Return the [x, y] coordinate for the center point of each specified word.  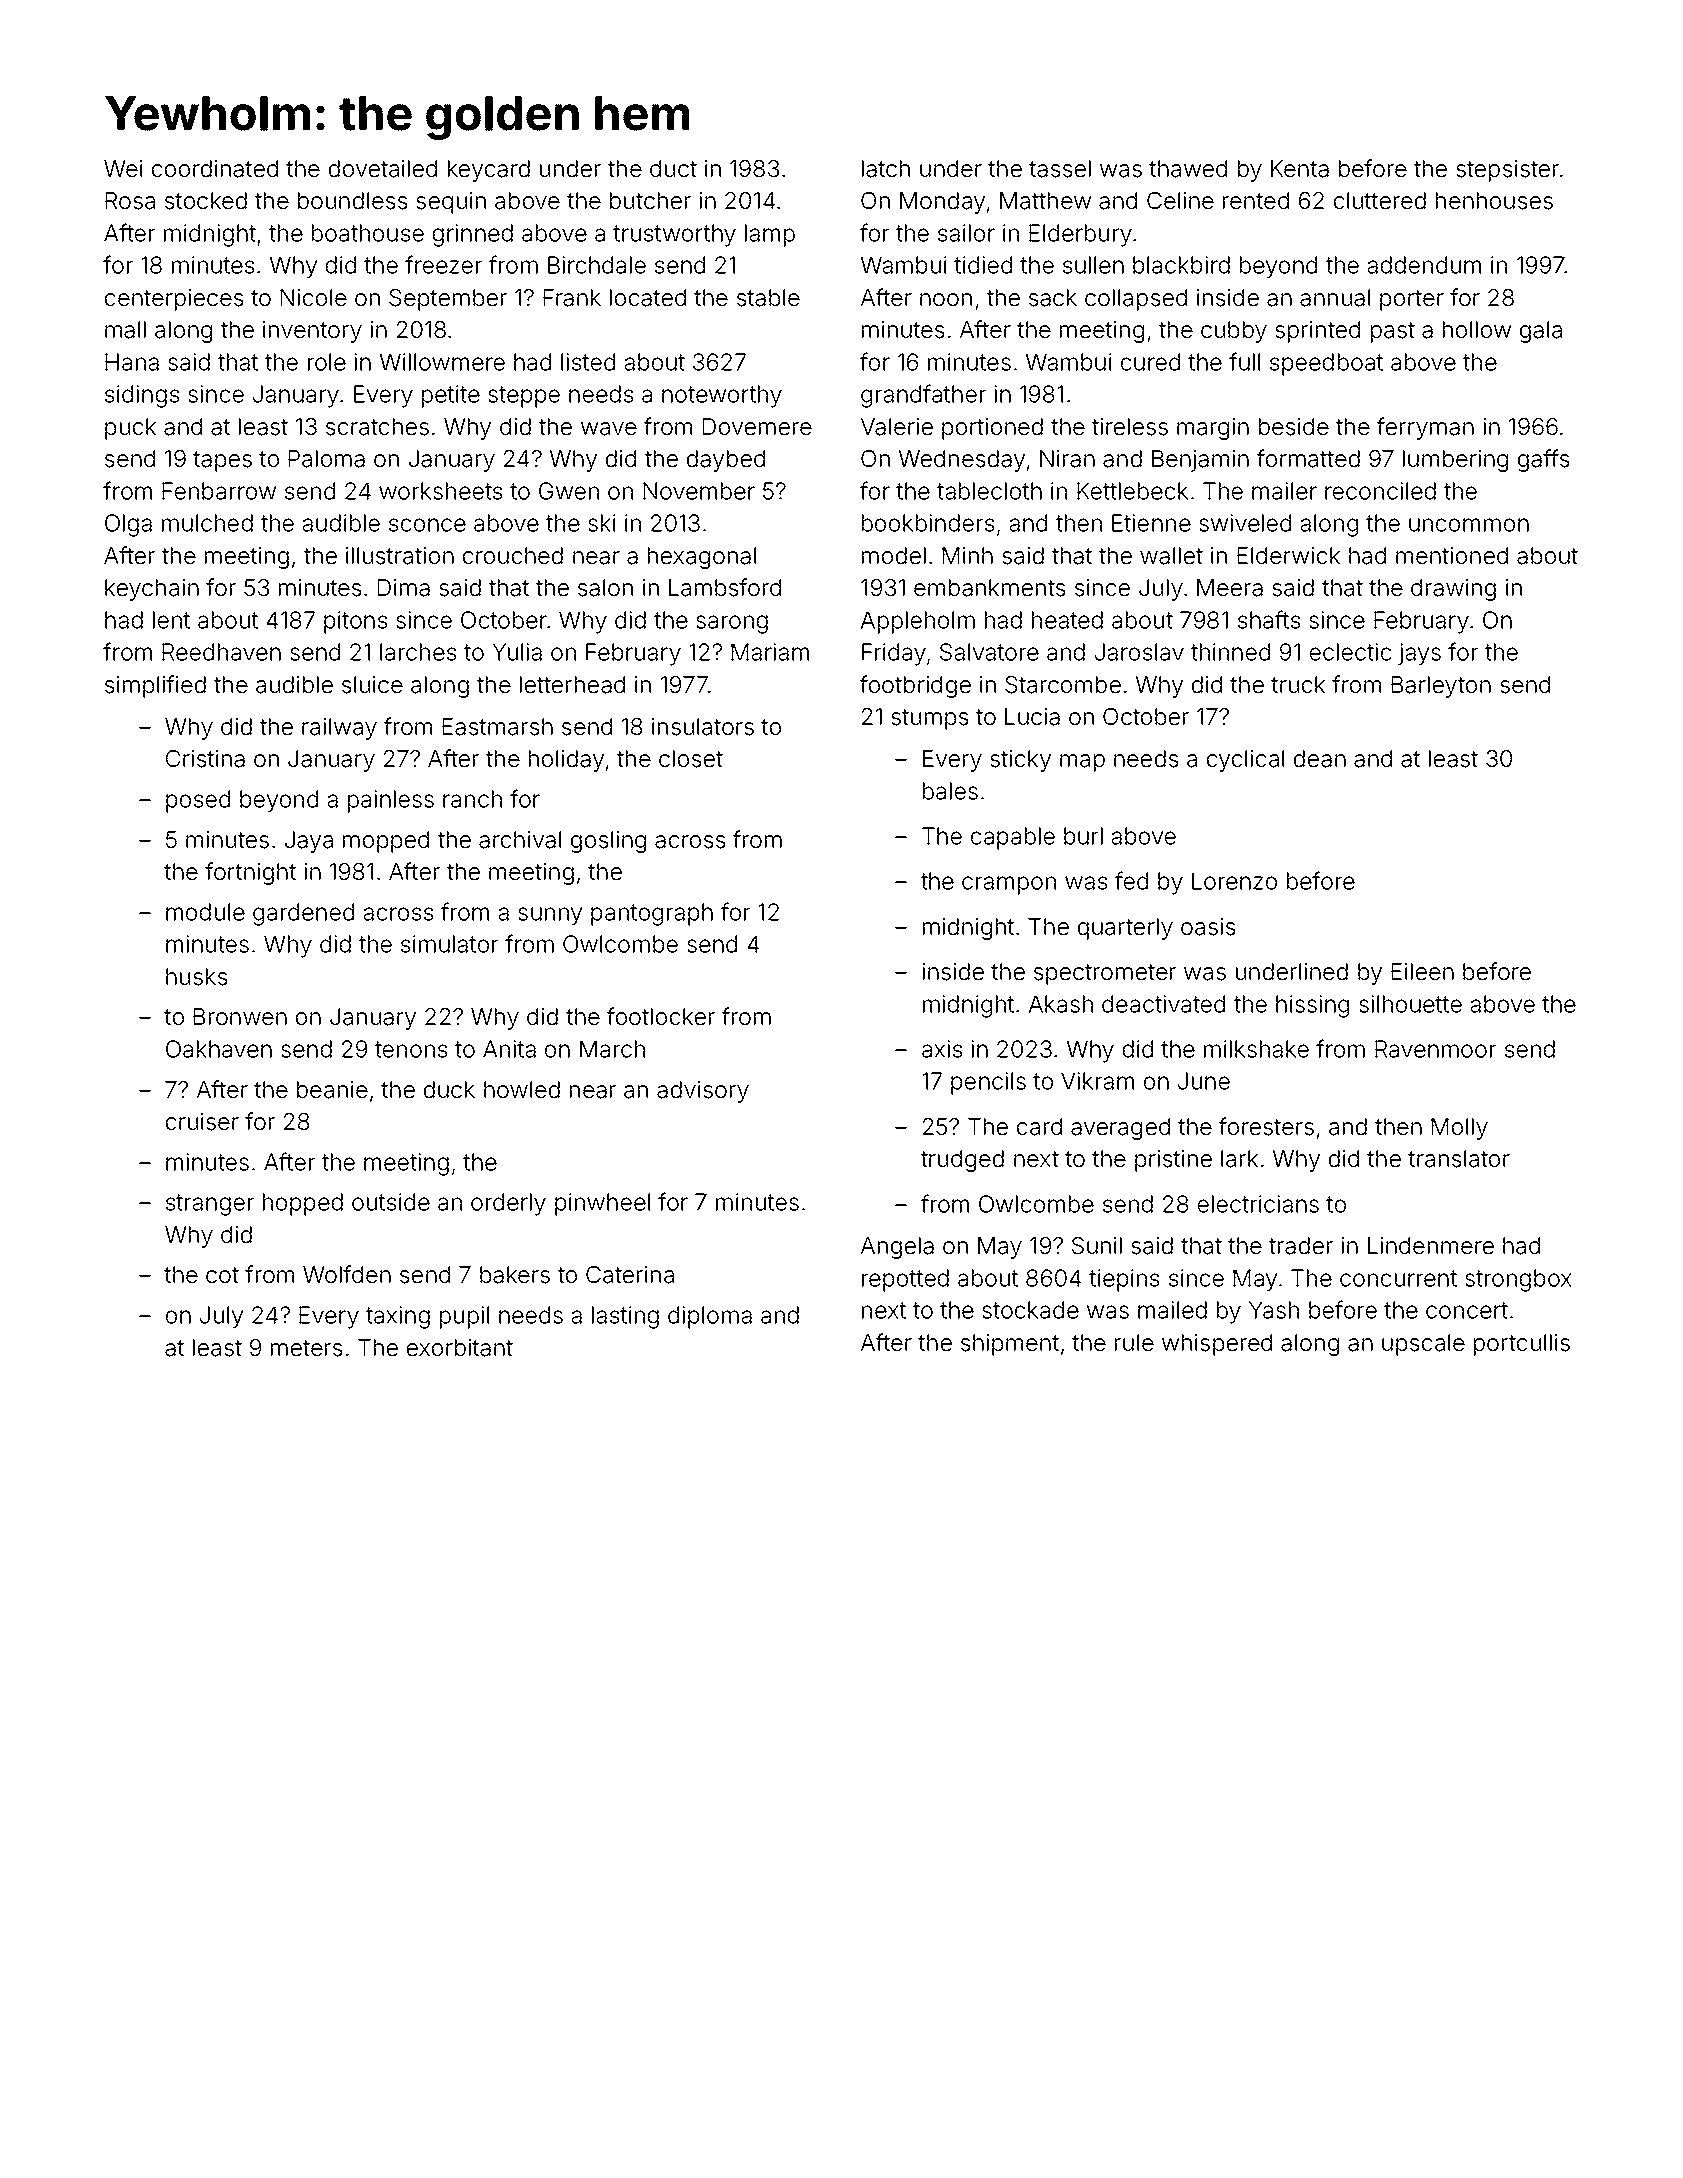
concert [1467, 1310]
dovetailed [383, 169]
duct [673, 169]
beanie [332, 1090]
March [612, 1049]
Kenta [1300, 169]
